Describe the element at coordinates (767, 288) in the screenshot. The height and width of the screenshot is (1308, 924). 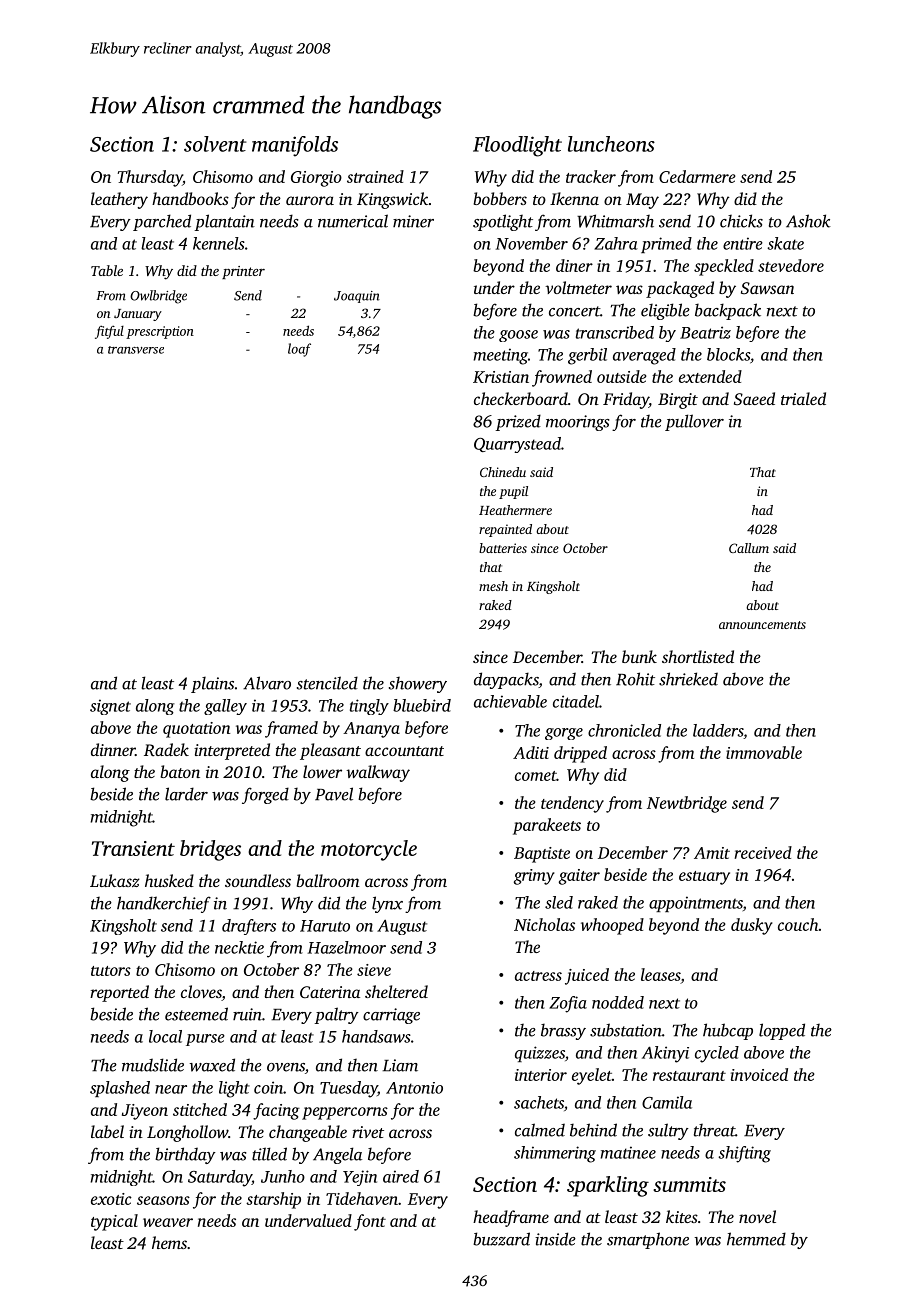
I see `Sawsan` at that location.
